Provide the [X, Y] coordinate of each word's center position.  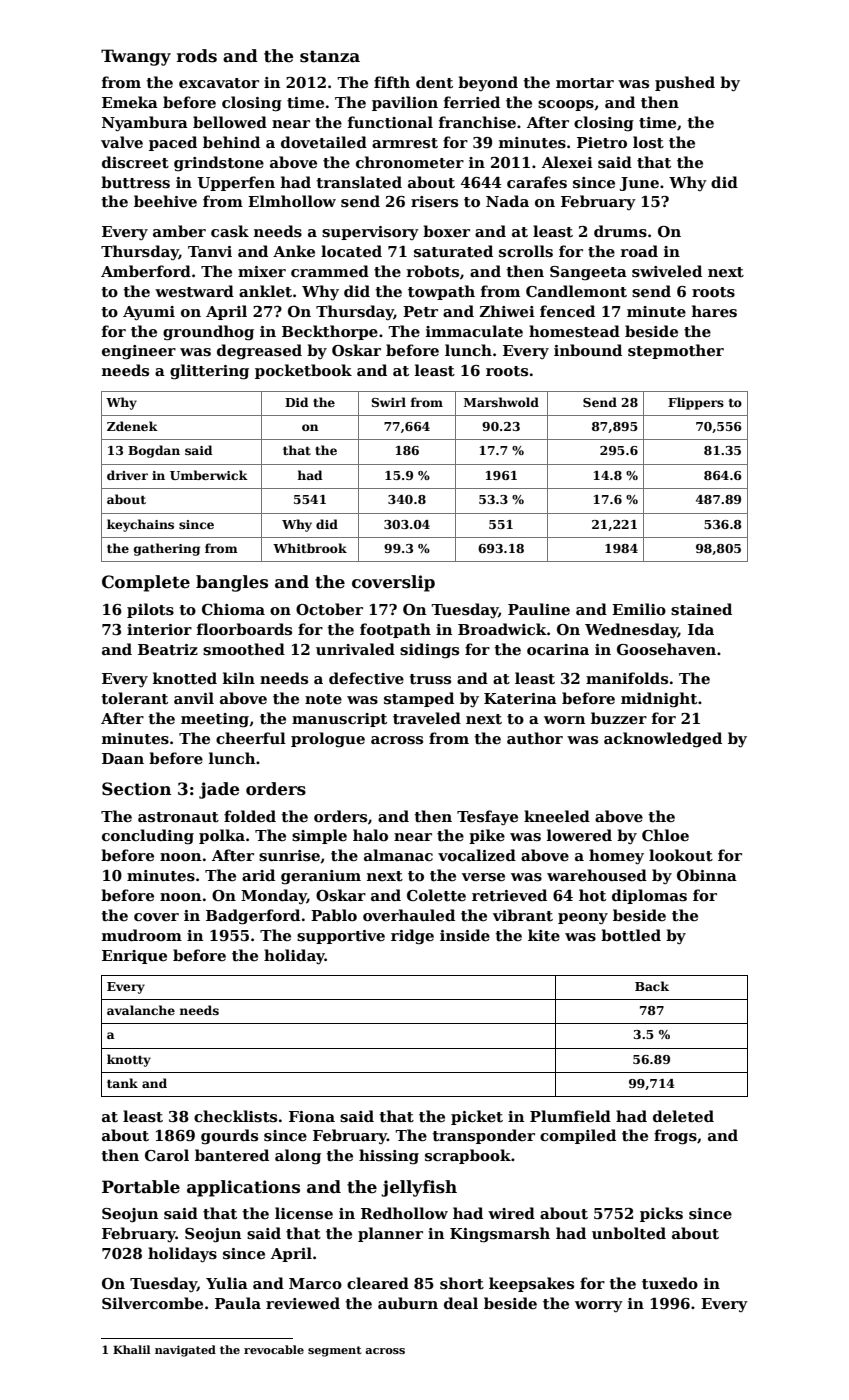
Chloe [665, 835]
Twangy [136, 57]
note [323, 699]
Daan [123, 758]
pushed [685, 83]
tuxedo [670, 1283]
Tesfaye [487, 817]
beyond [488, 83]
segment [335, 1351]
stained [701, 609]
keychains [140, 525]
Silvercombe [152, 1303]
